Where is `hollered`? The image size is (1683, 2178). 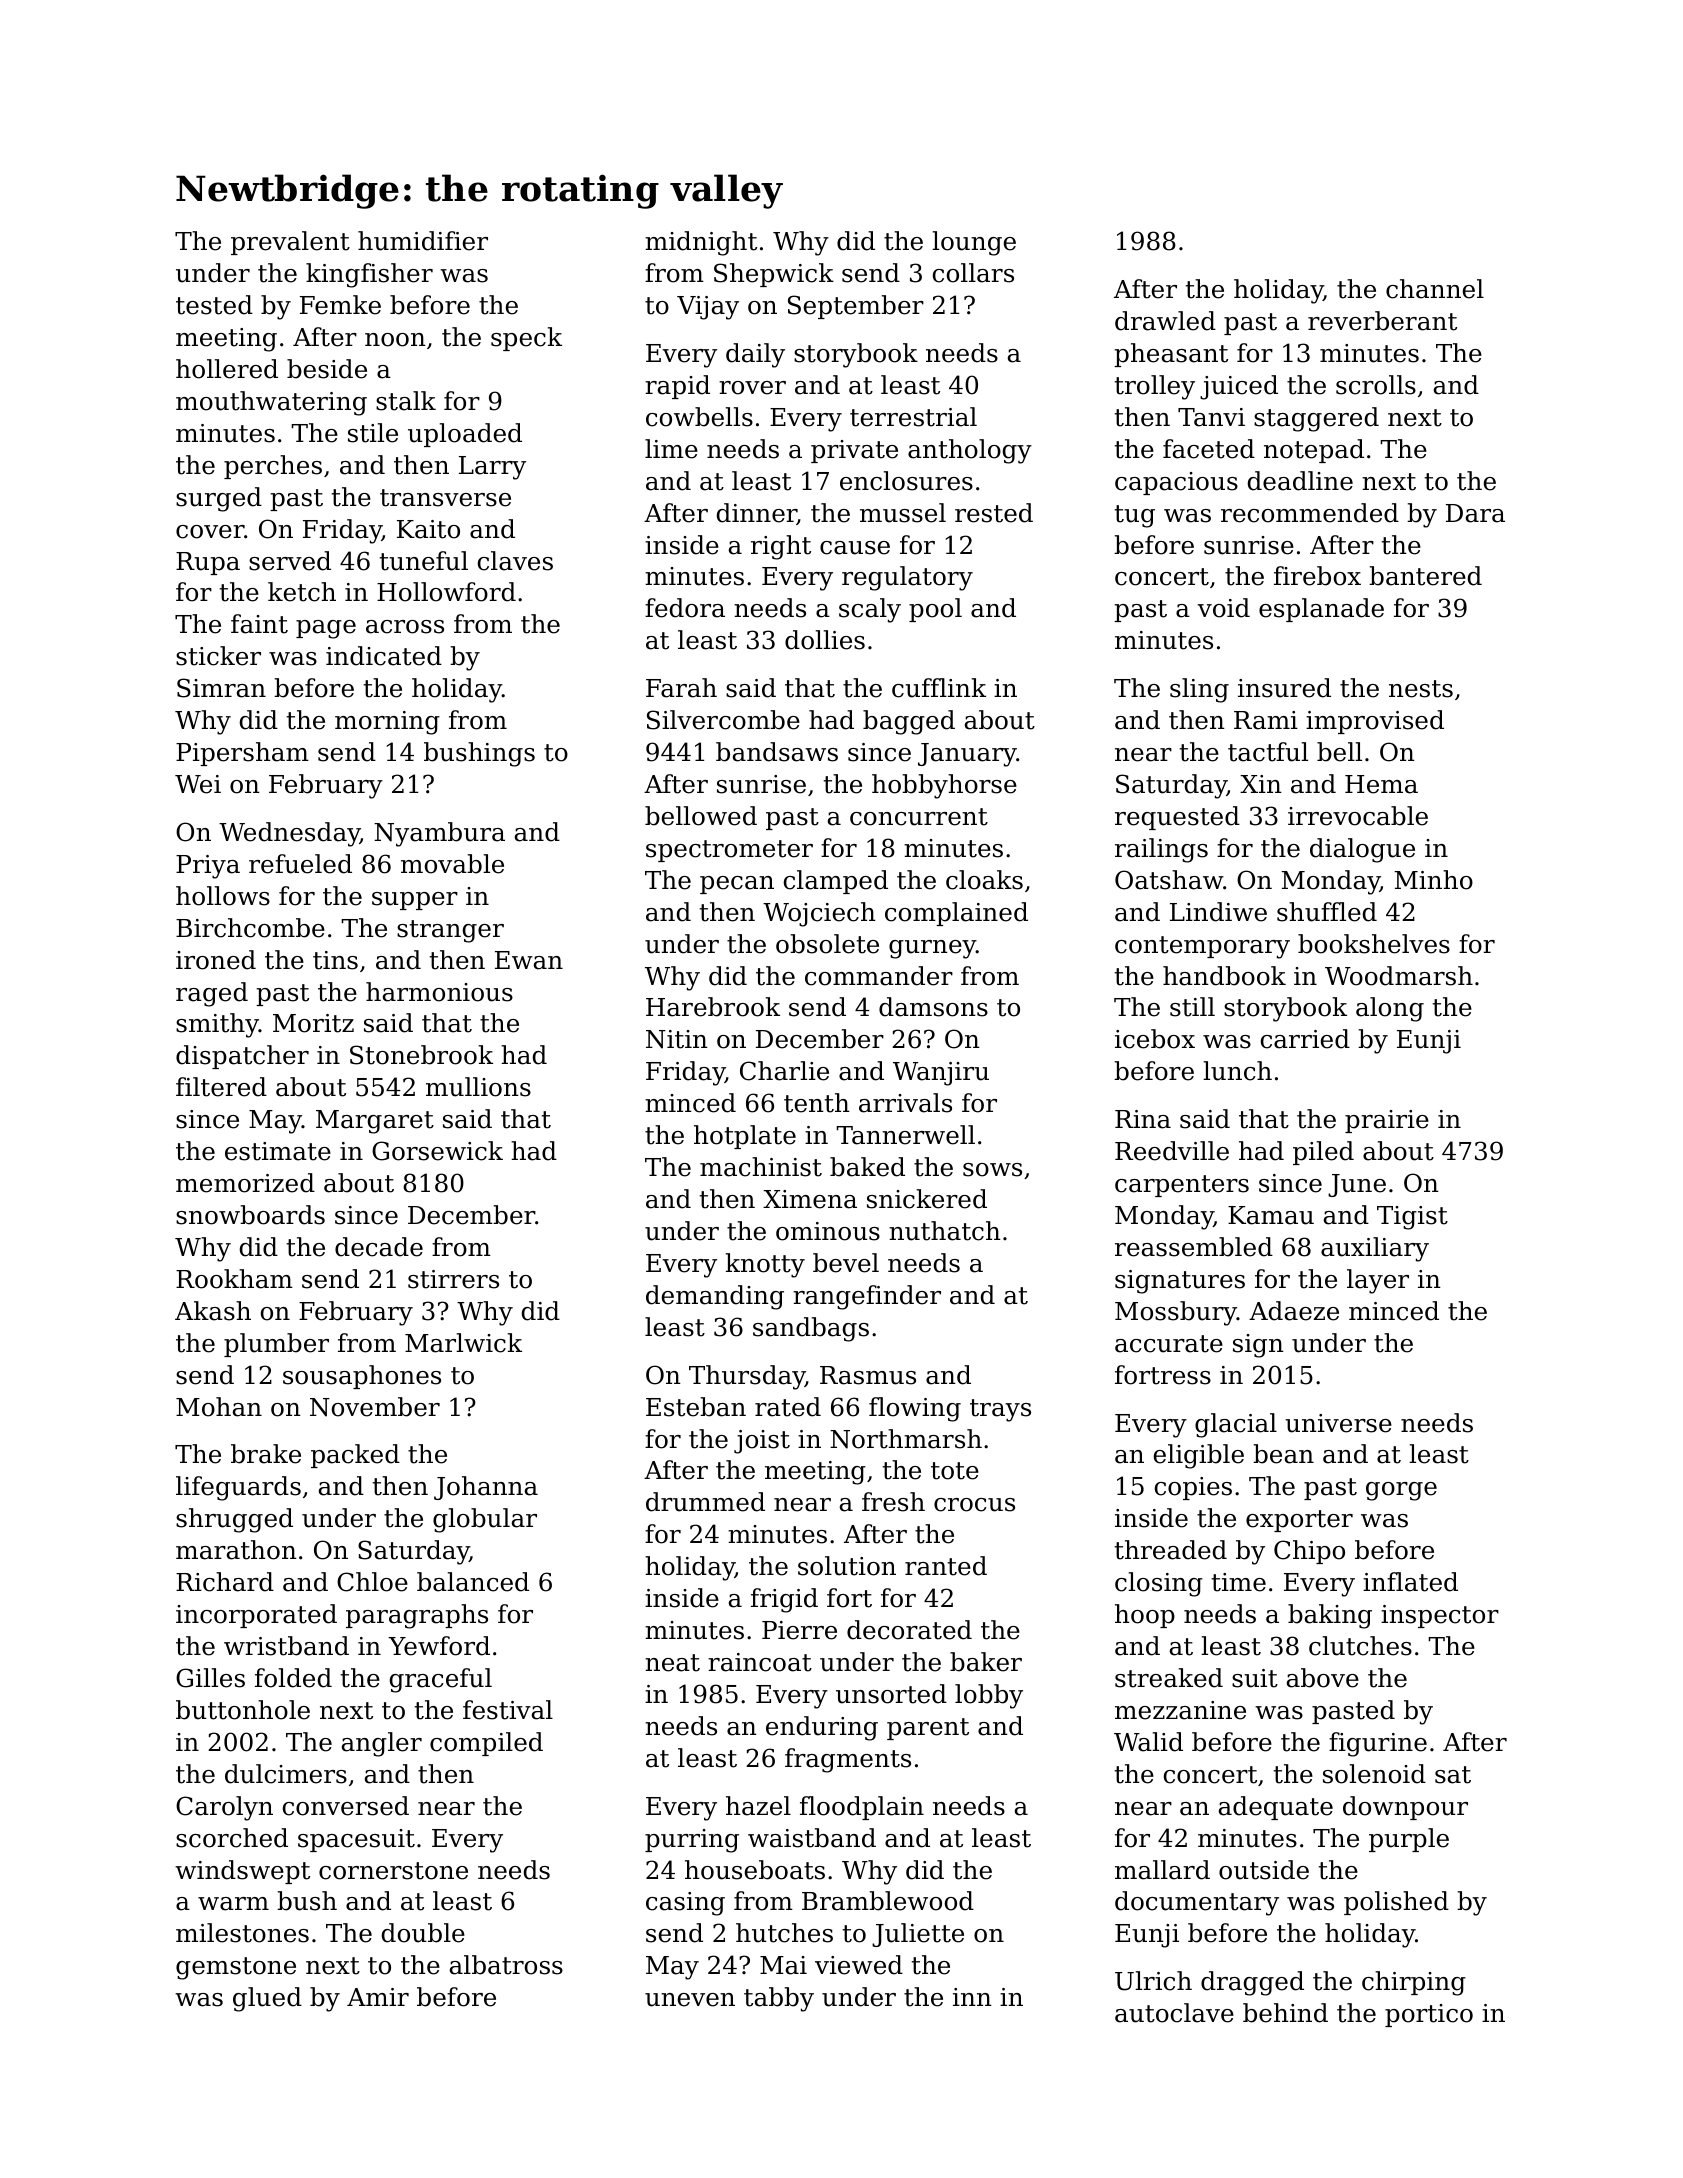
hollered is located at coordinates (227, 369).
